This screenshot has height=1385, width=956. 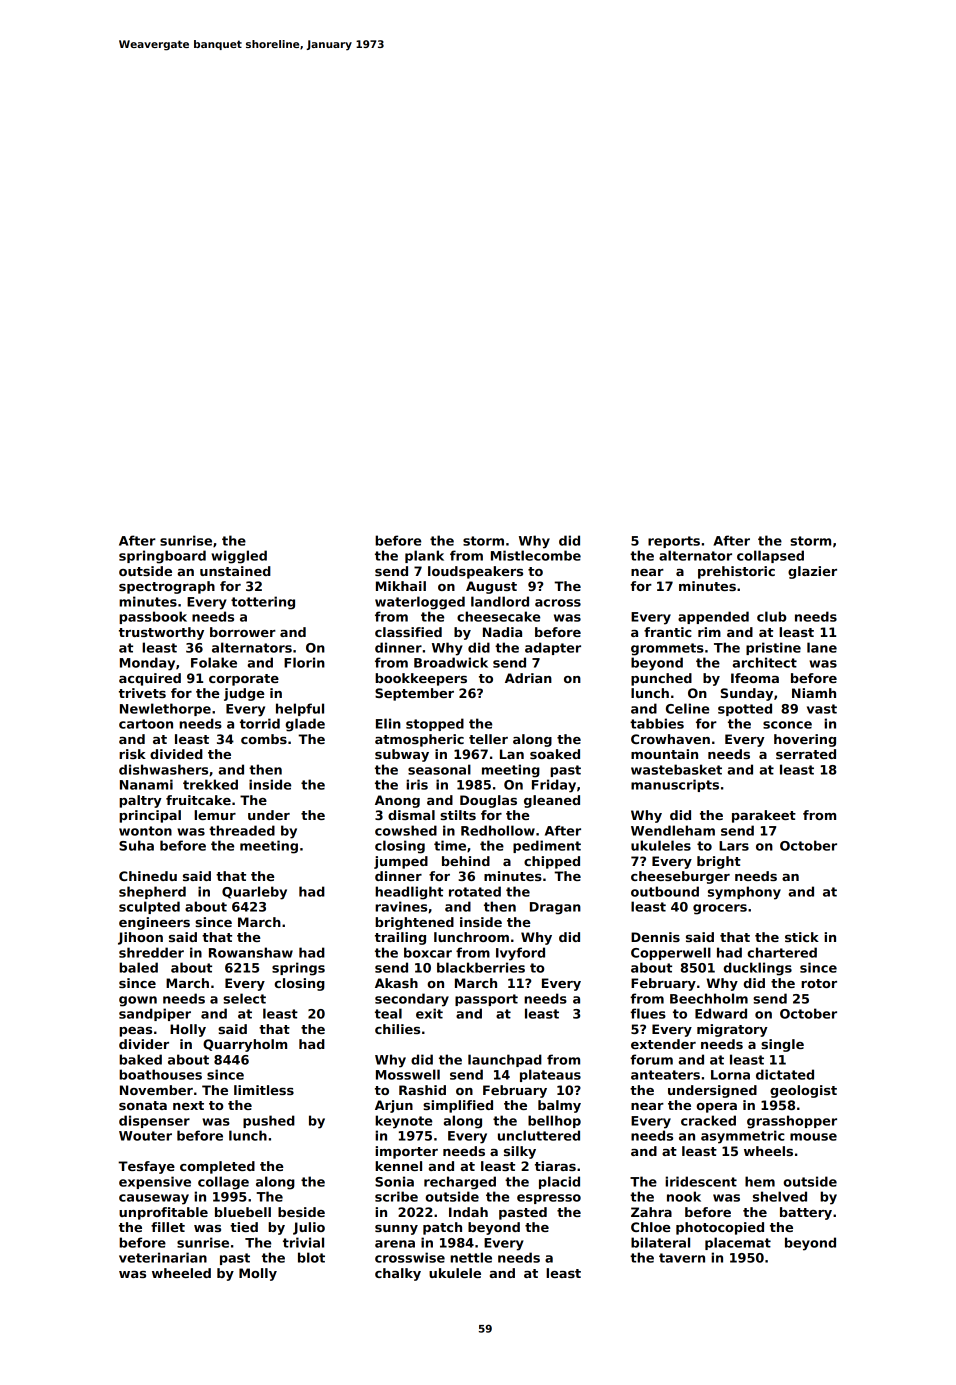 I want to click on Sunday, so click(x=747, y=694).
